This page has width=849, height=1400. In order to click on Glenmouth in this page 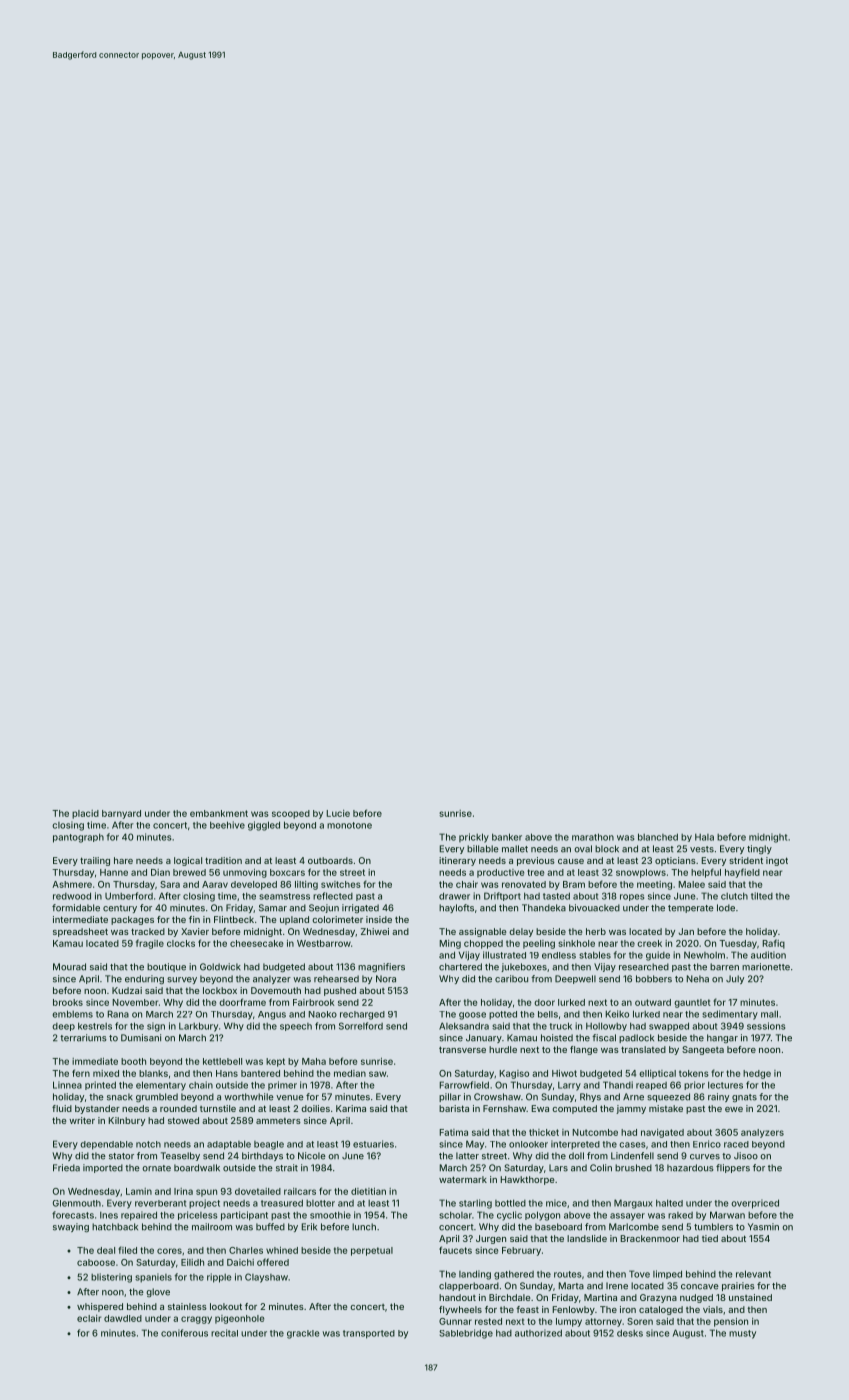, I will do `click(77, 1203)`.
